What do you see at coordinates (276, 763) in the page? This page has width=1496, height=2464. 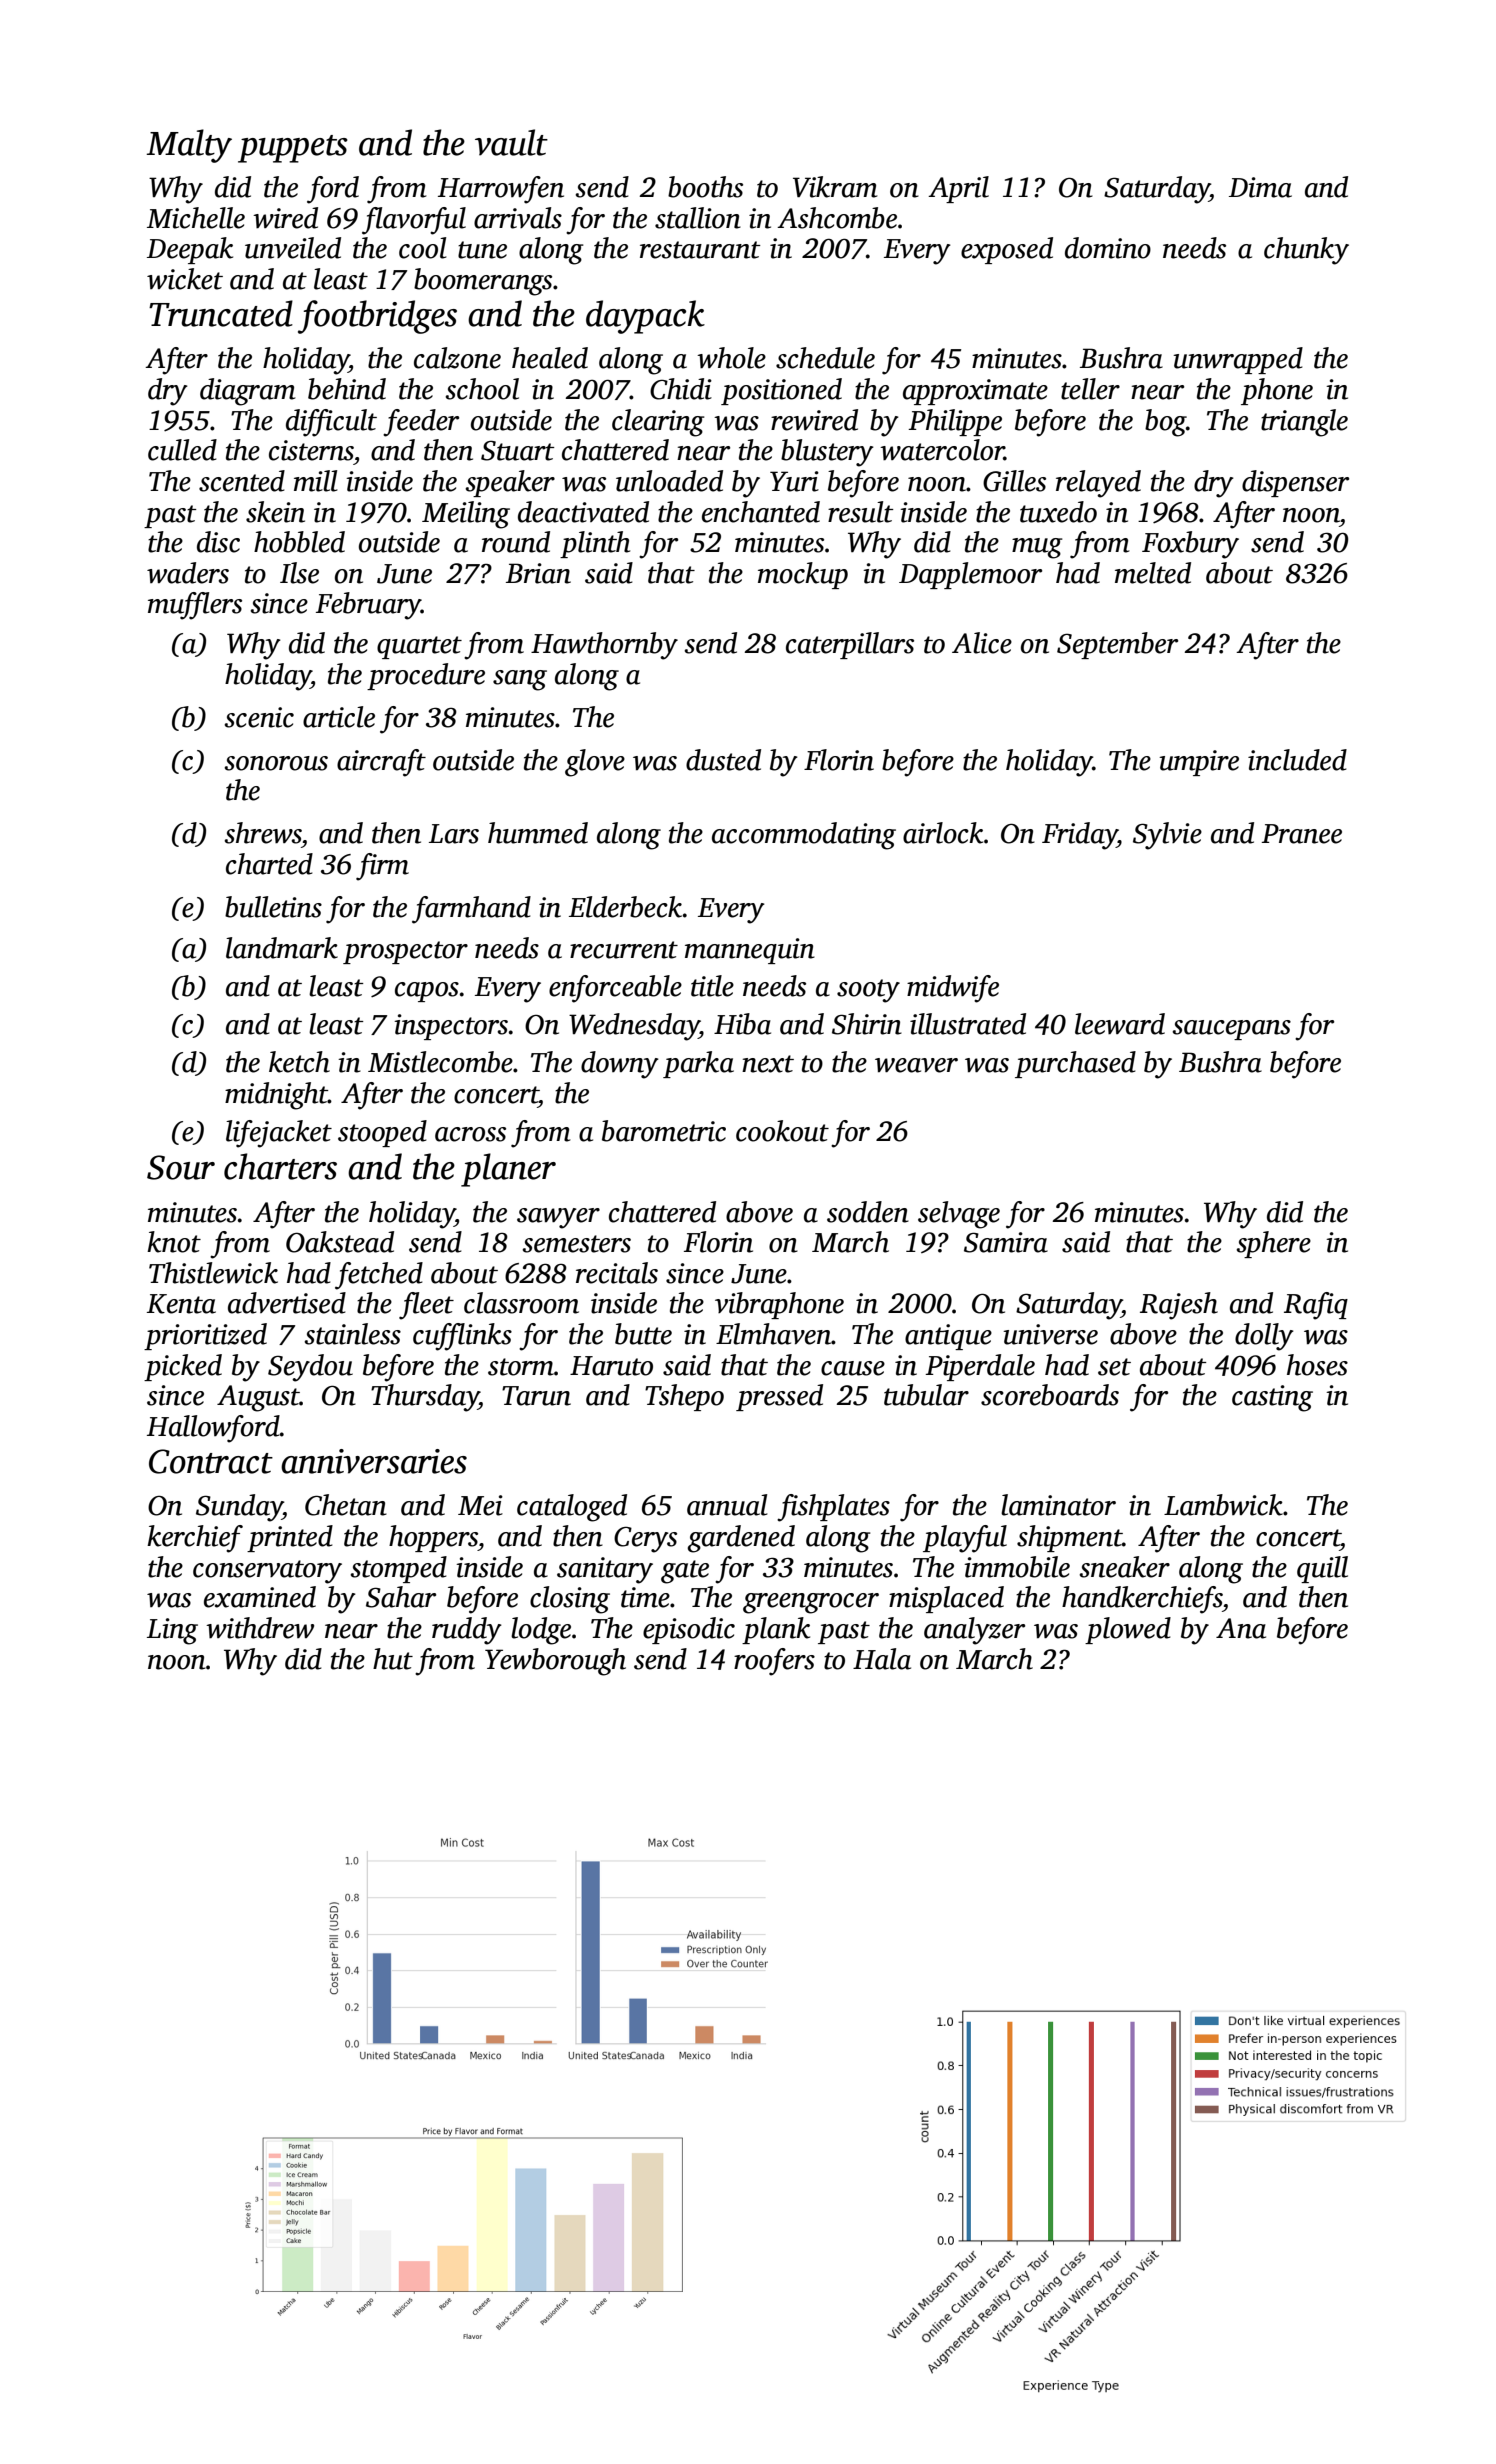 I see `sonorous` at bounding box center [276, 763].
